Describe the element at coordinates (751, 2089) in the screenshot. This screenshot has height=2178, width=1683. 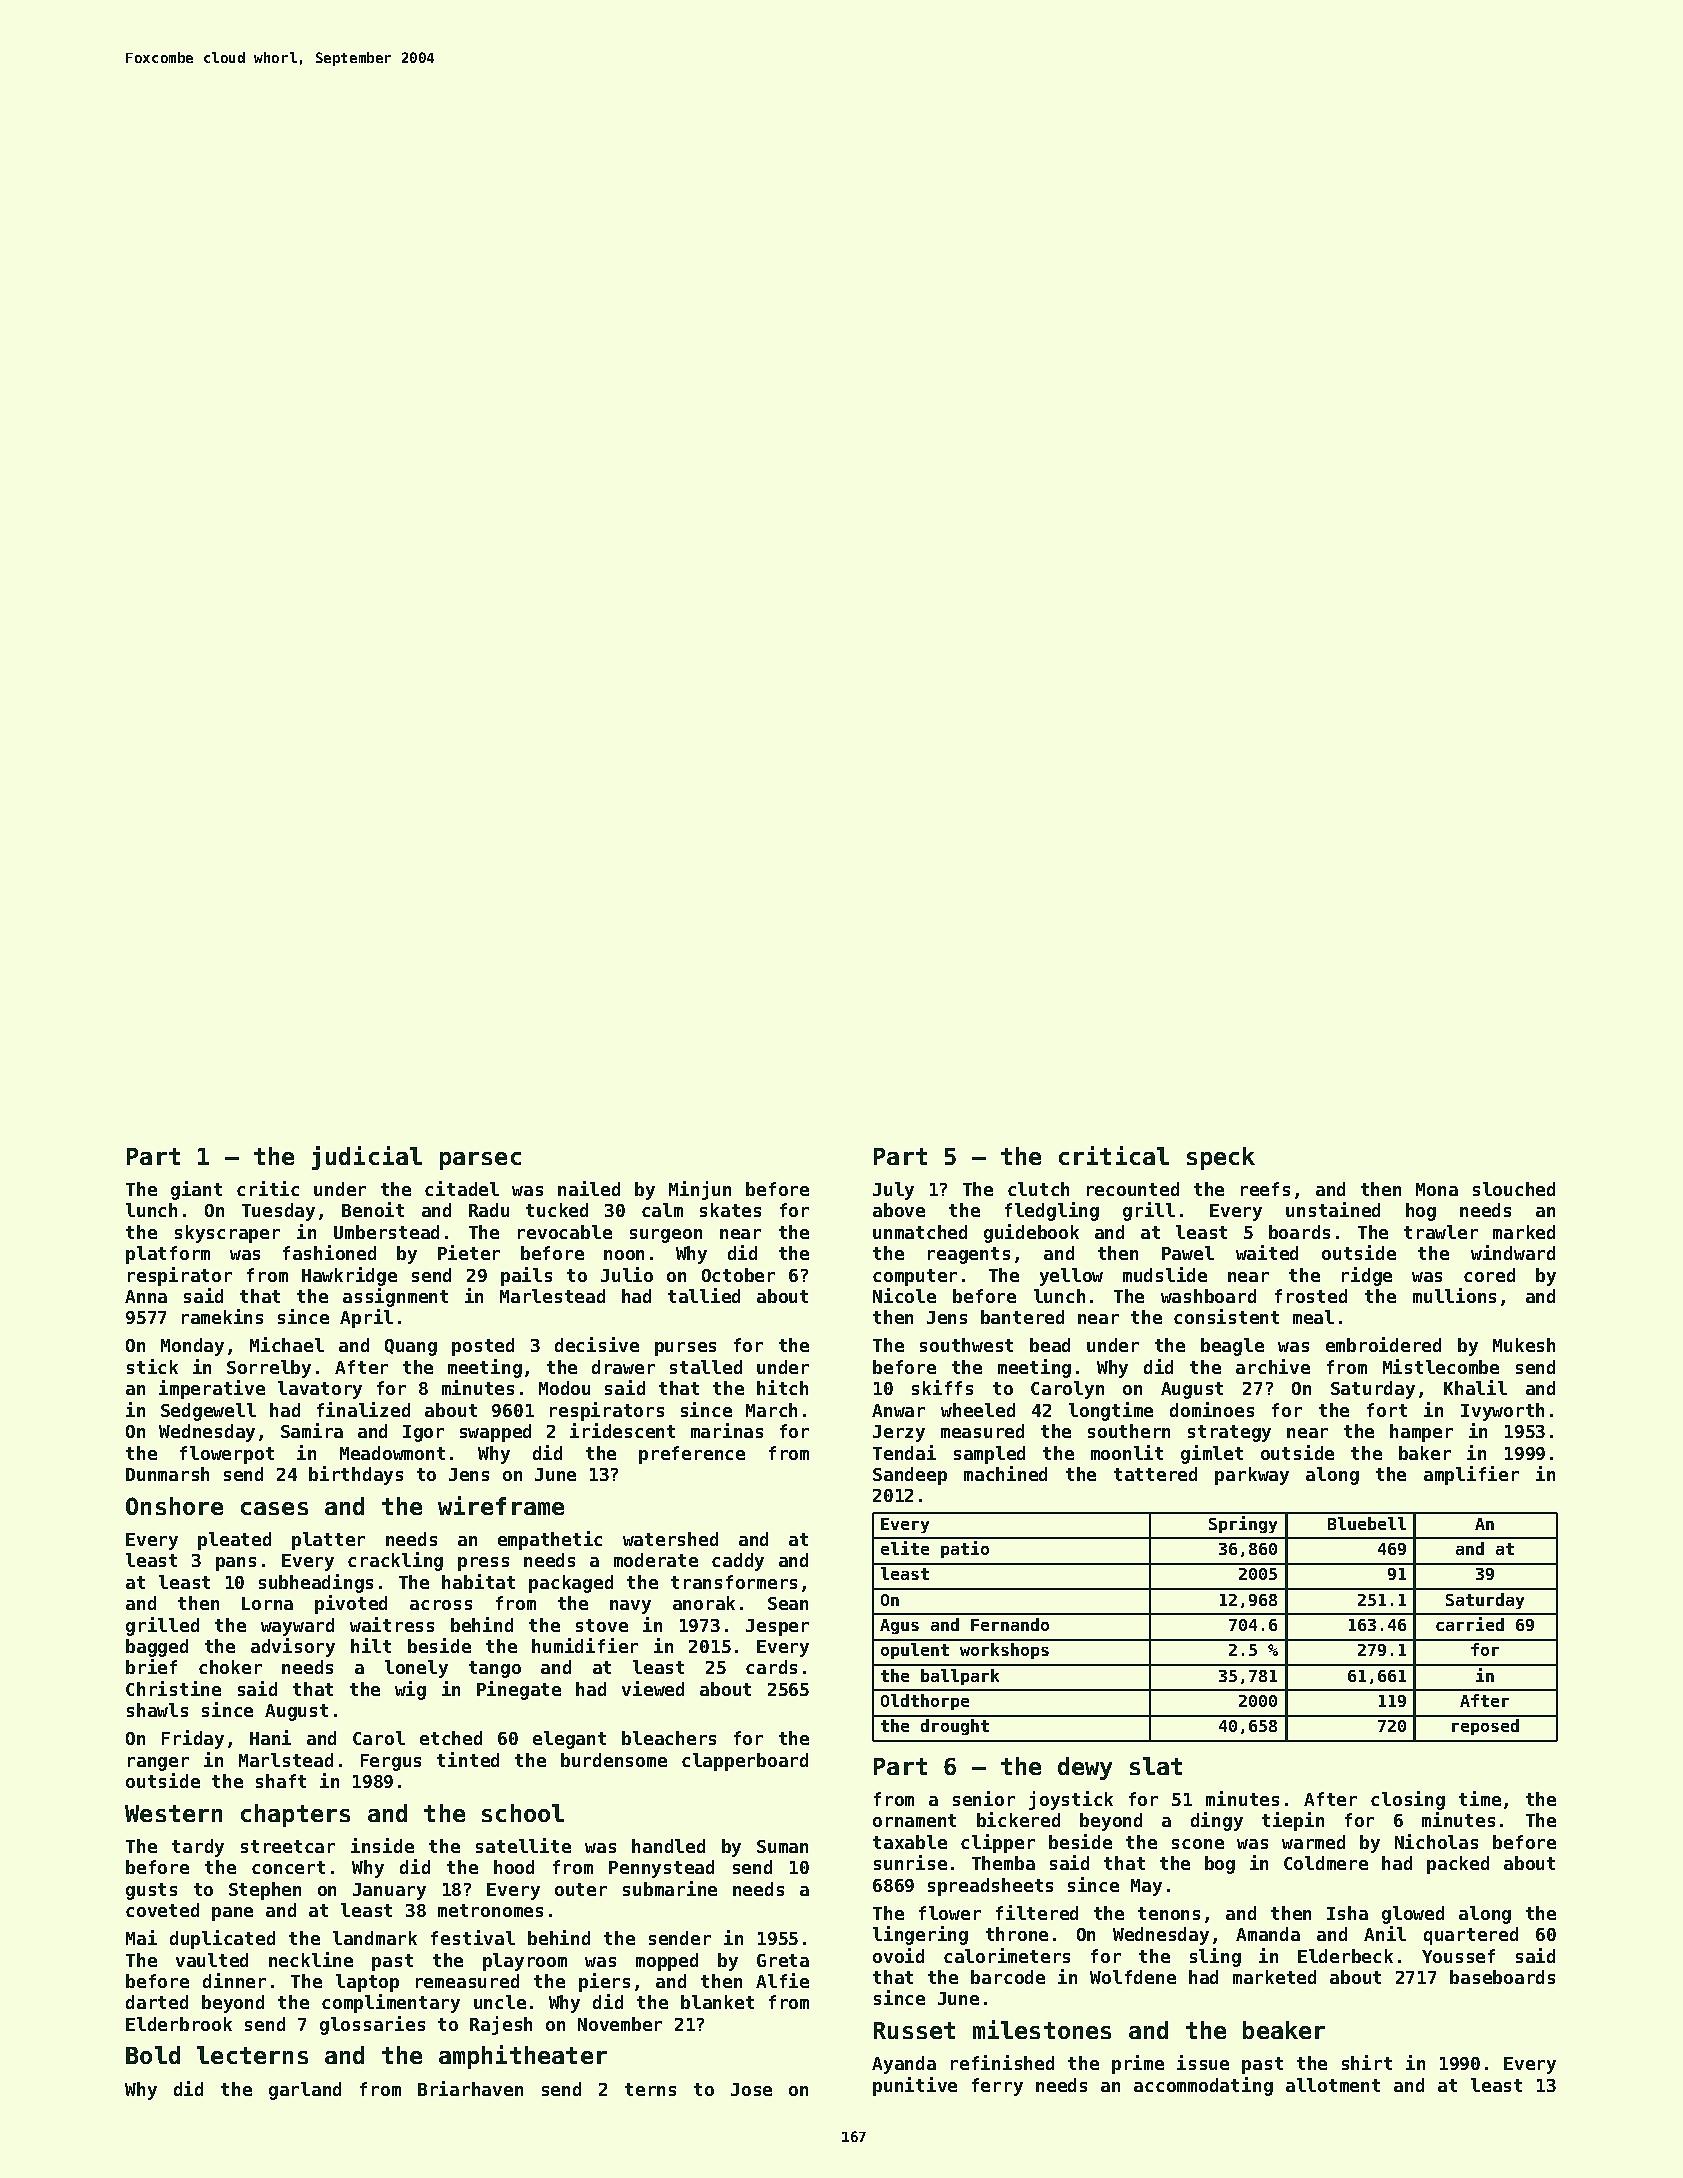
I see `Jose` at that location.
